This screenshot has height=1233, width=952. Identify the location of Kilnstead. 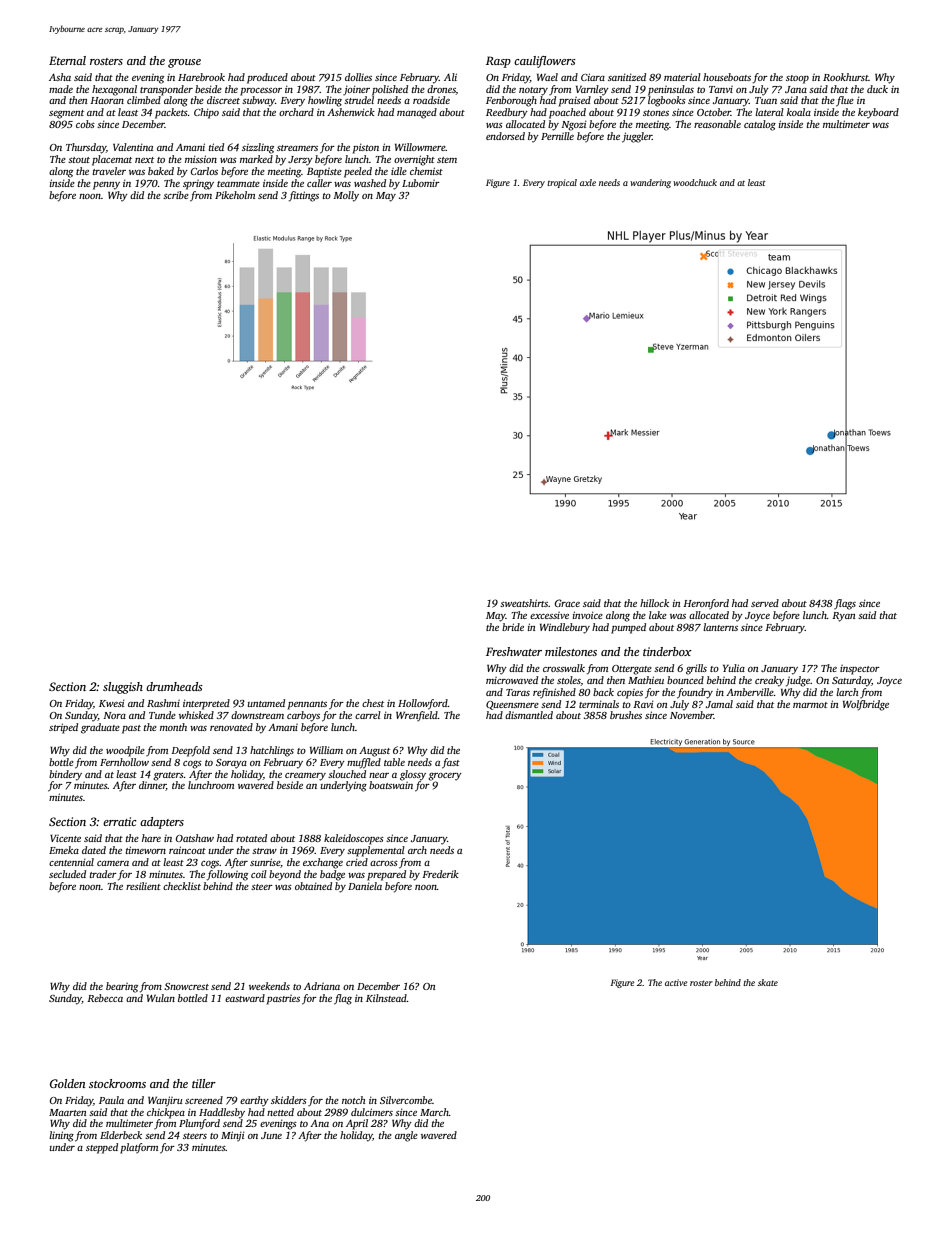
(386, 998).
